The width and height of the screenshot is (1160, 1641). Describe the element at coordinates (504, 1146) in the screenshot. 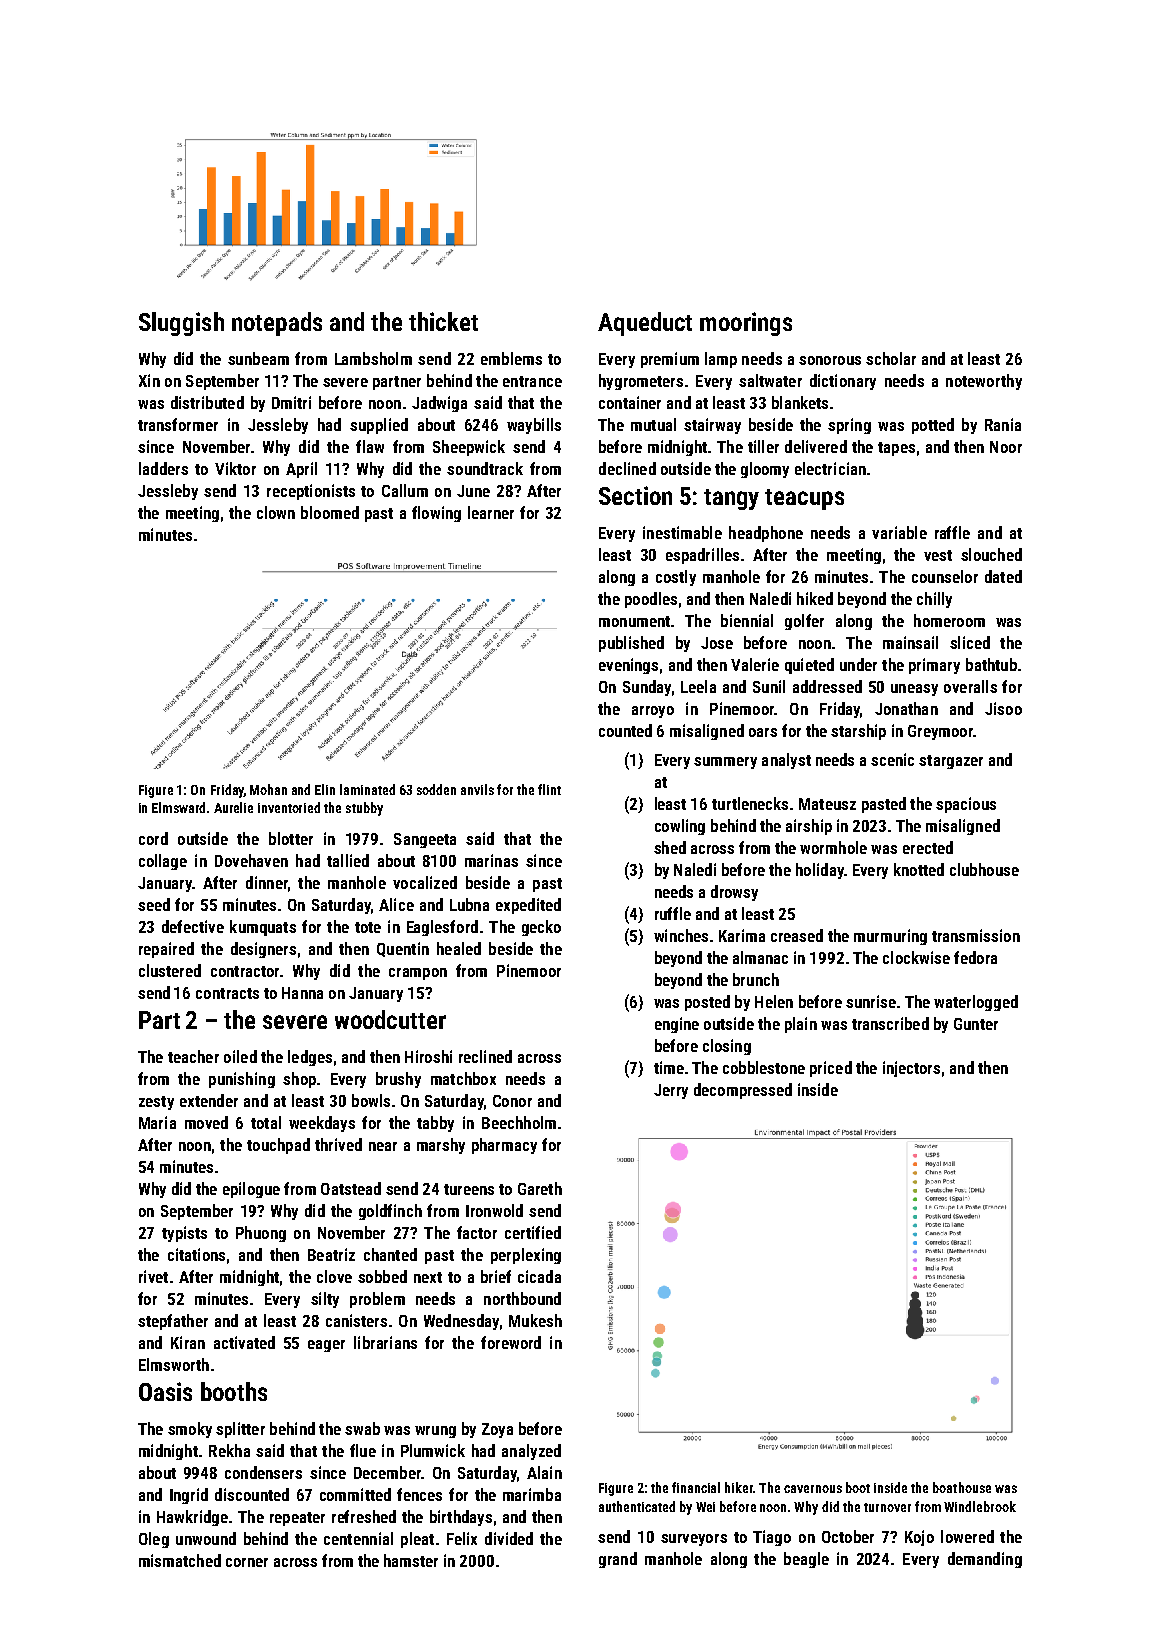

I see `pharmacy` at that location.
